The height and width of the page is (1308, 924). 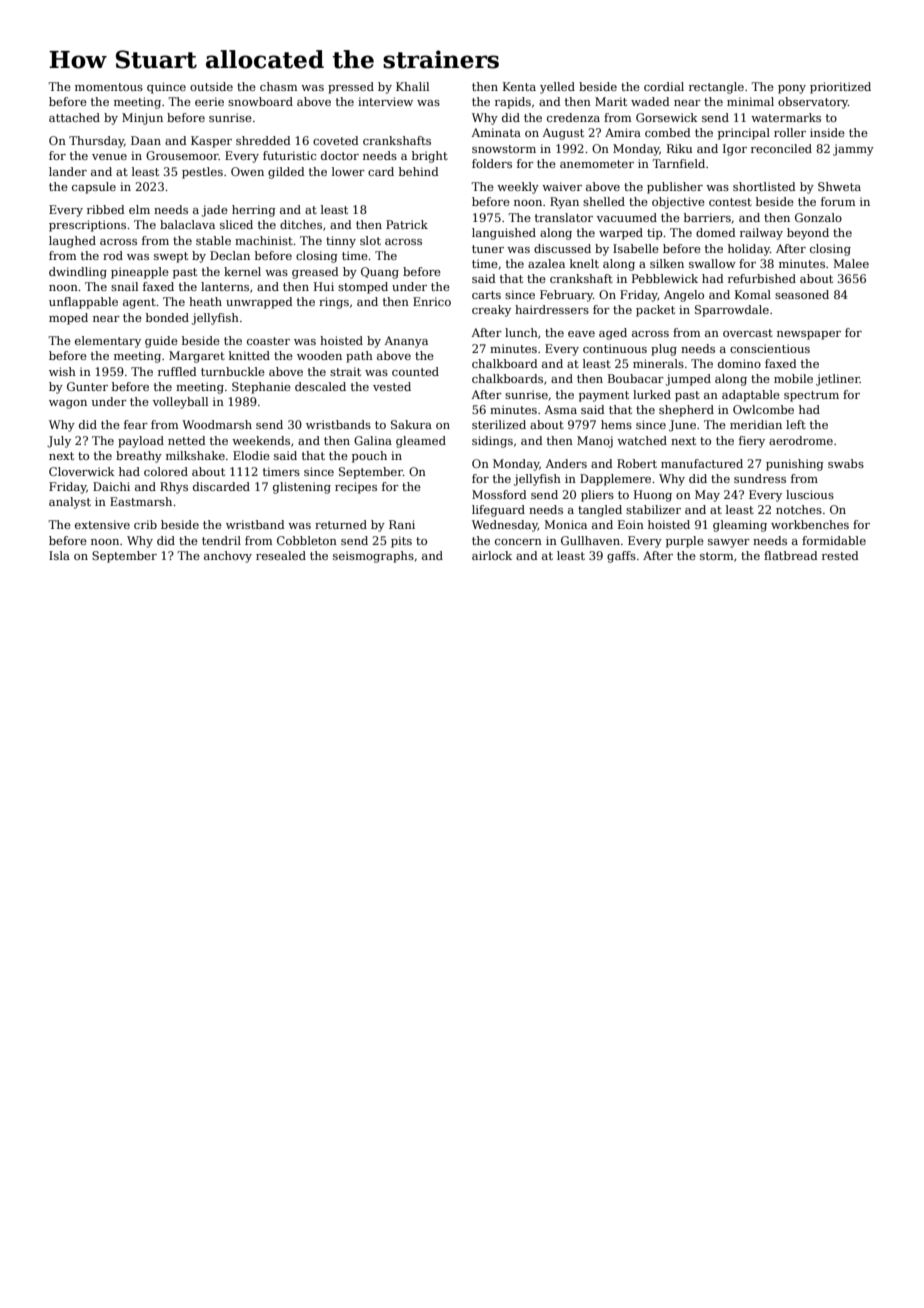 What do you see at coordinates (72, 242) in the page?
I see `laughed` at bounding box center [72, 242].
